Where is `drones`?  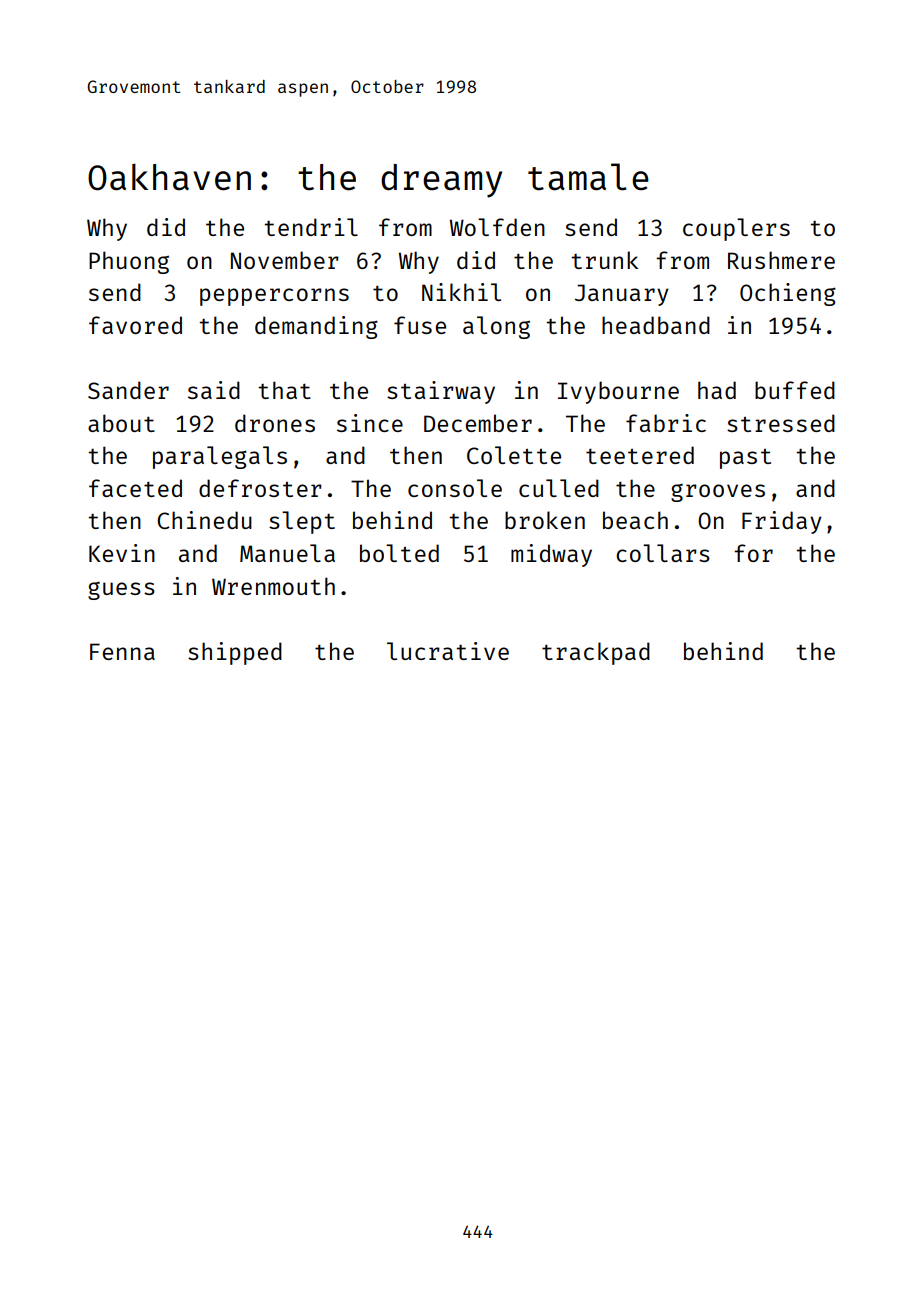
drones is located at coordinates (275, 423).
